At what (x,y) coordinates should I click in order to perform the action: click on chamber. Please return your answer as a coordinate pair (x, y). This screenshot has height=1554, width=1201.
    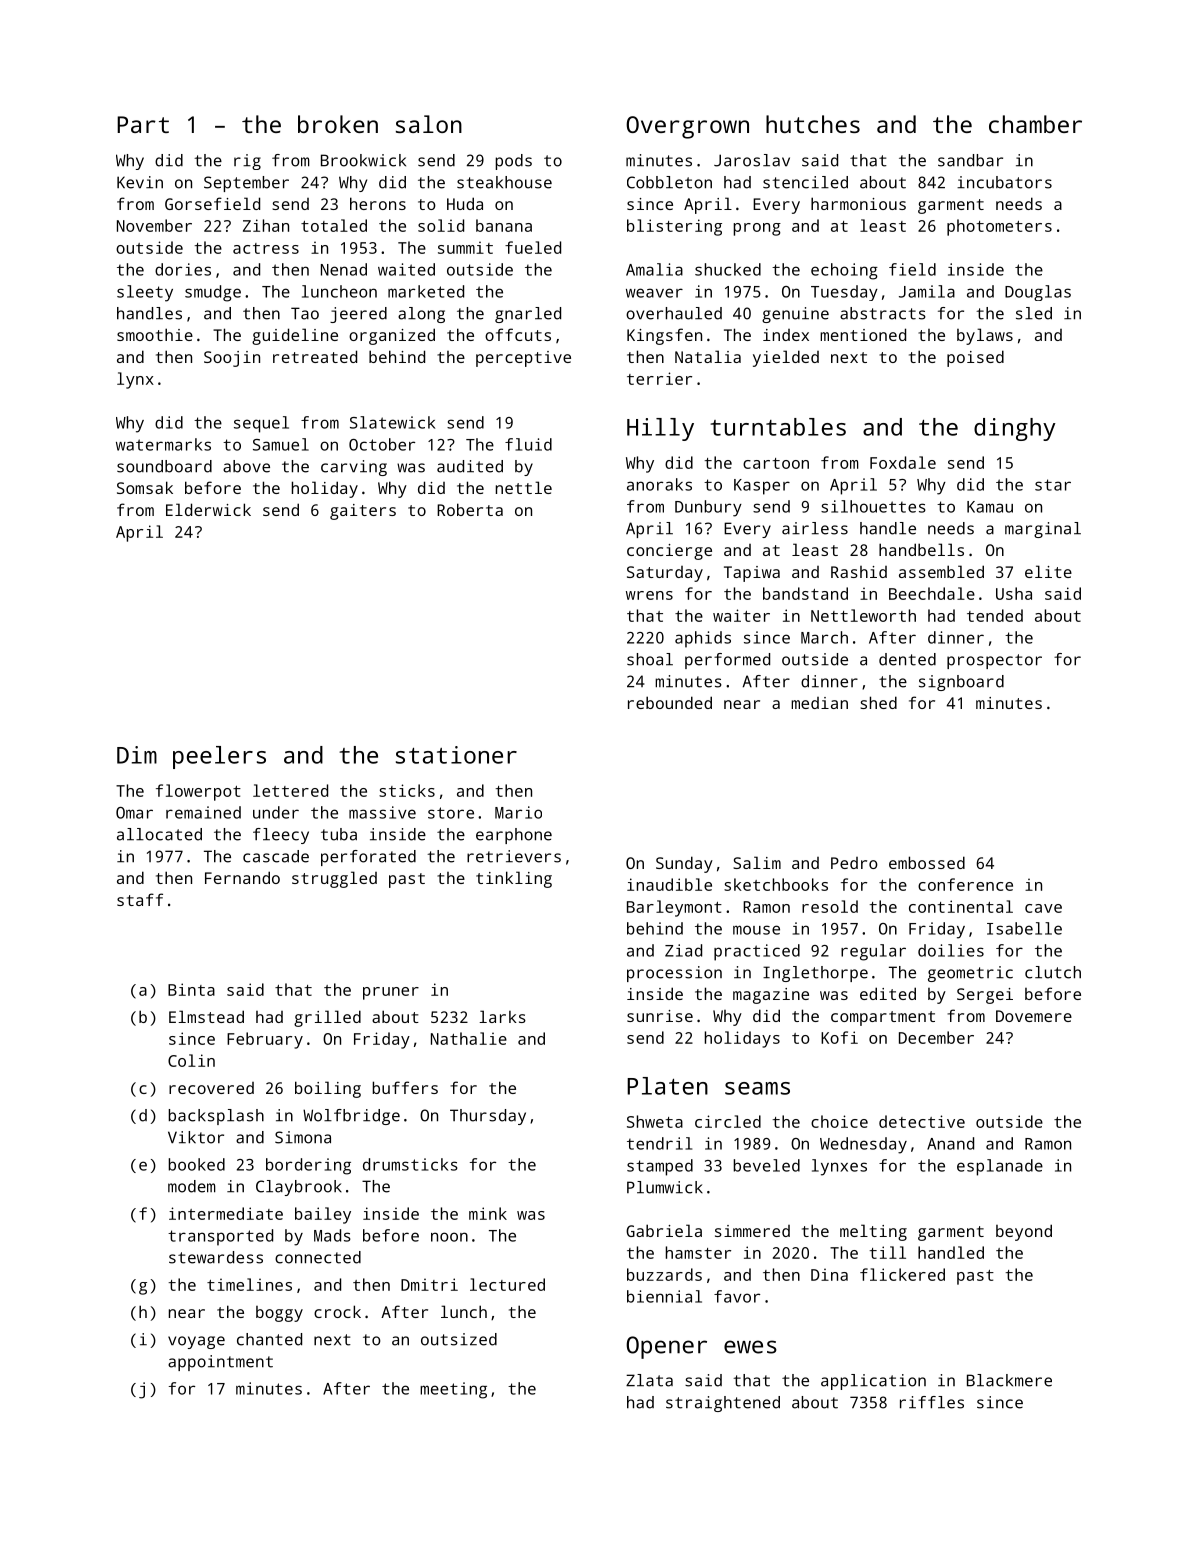
    Looking at the image, I should click on (1035, 124).
